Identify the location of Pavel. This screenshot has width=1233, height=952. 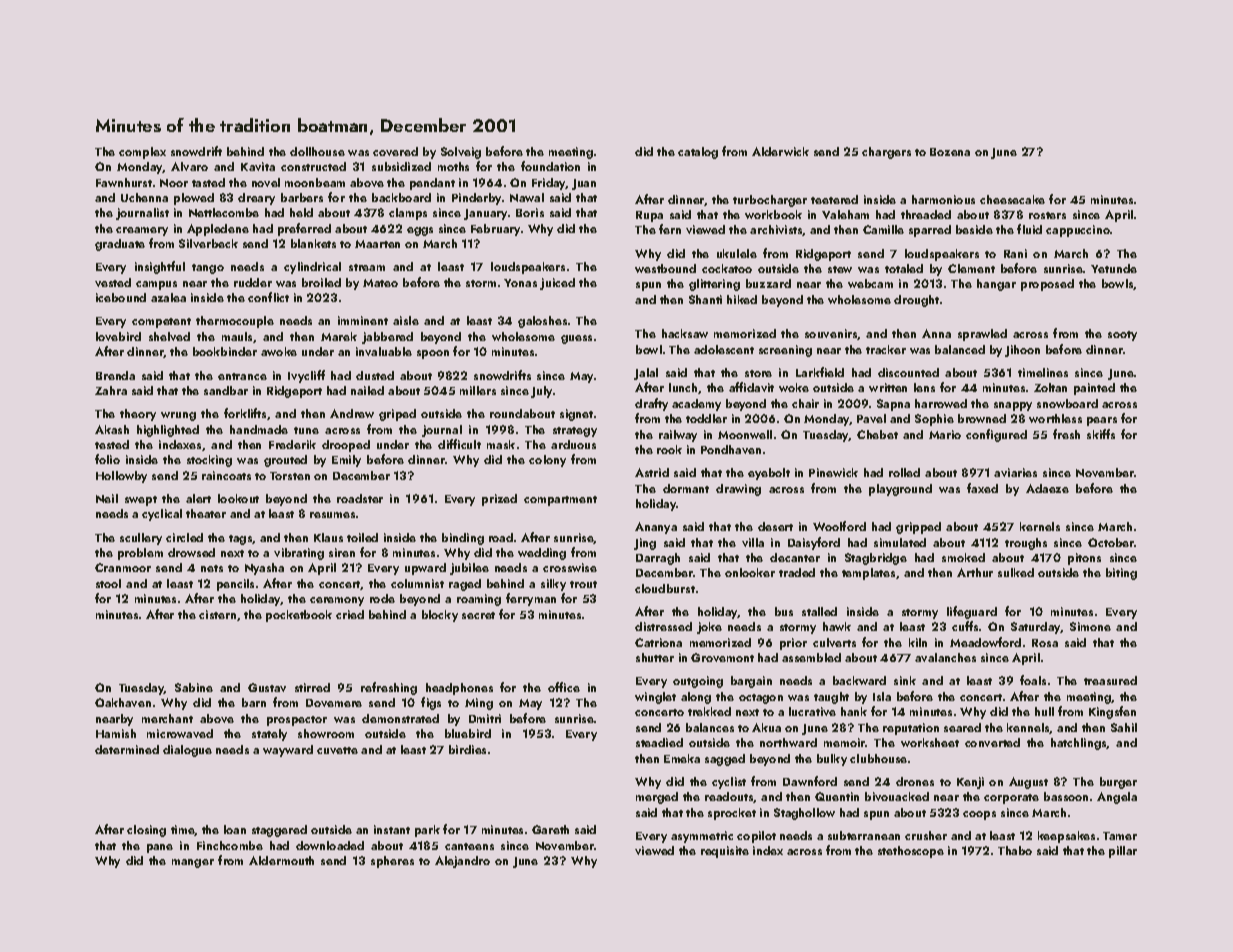
(871, 418).
